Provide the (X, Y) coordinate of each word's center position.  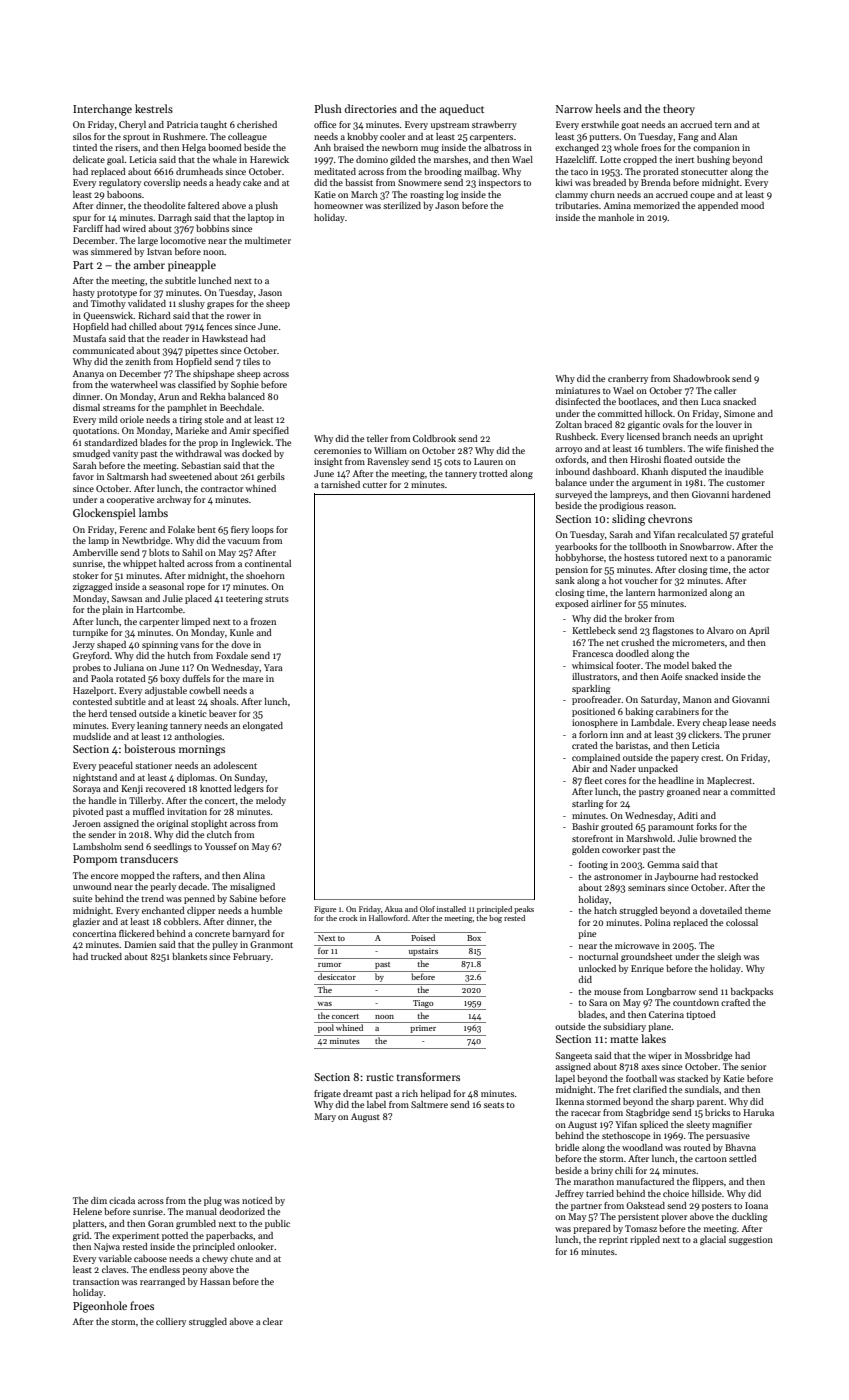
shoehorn (265, 575)
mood (752, 205)
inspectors (500, 183)
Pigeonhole (100, 1307)
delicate (89, 159)
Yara (273, 667)
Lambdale (651, 722)
